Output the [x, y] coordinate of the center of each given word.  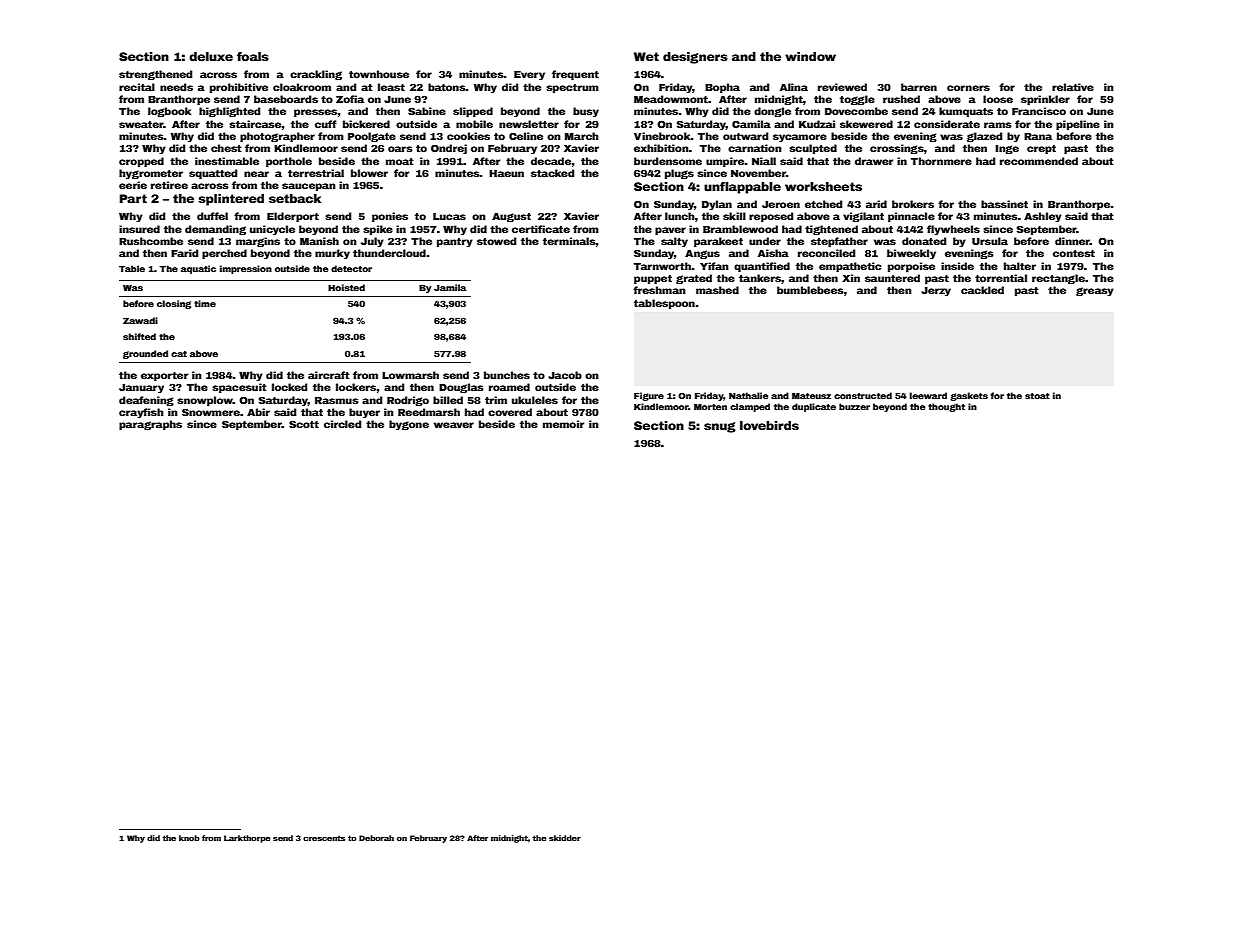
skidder [565, 838]
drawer [874, 161]
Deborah [376, 838]
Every [529, 75]
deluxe [211, 56]
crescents [324, 838]
